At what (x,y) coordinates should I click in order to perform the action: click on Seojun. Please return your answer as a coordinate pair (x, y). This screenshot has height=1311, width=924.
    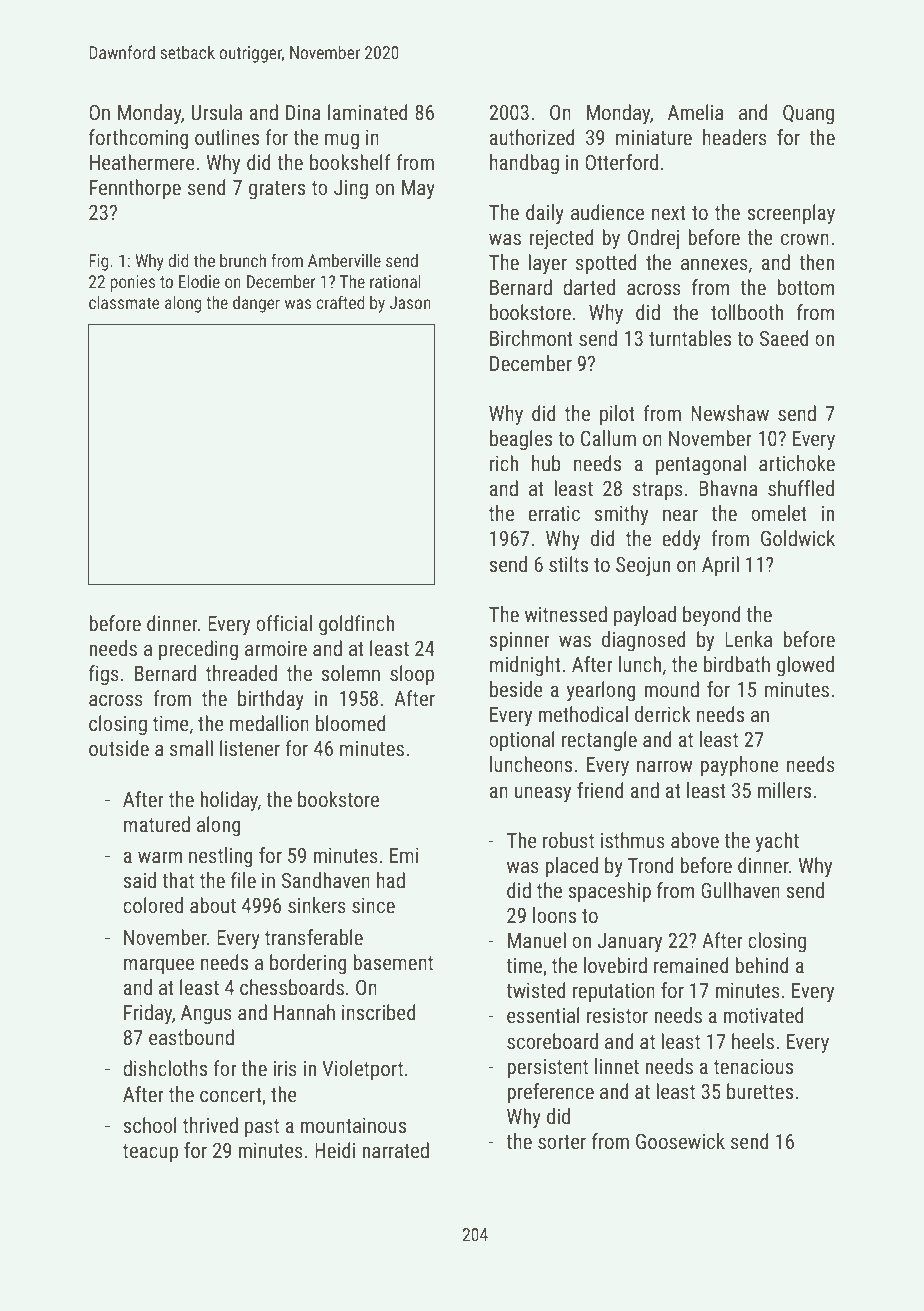
    Looking at the image, I should click on (643, 566).
